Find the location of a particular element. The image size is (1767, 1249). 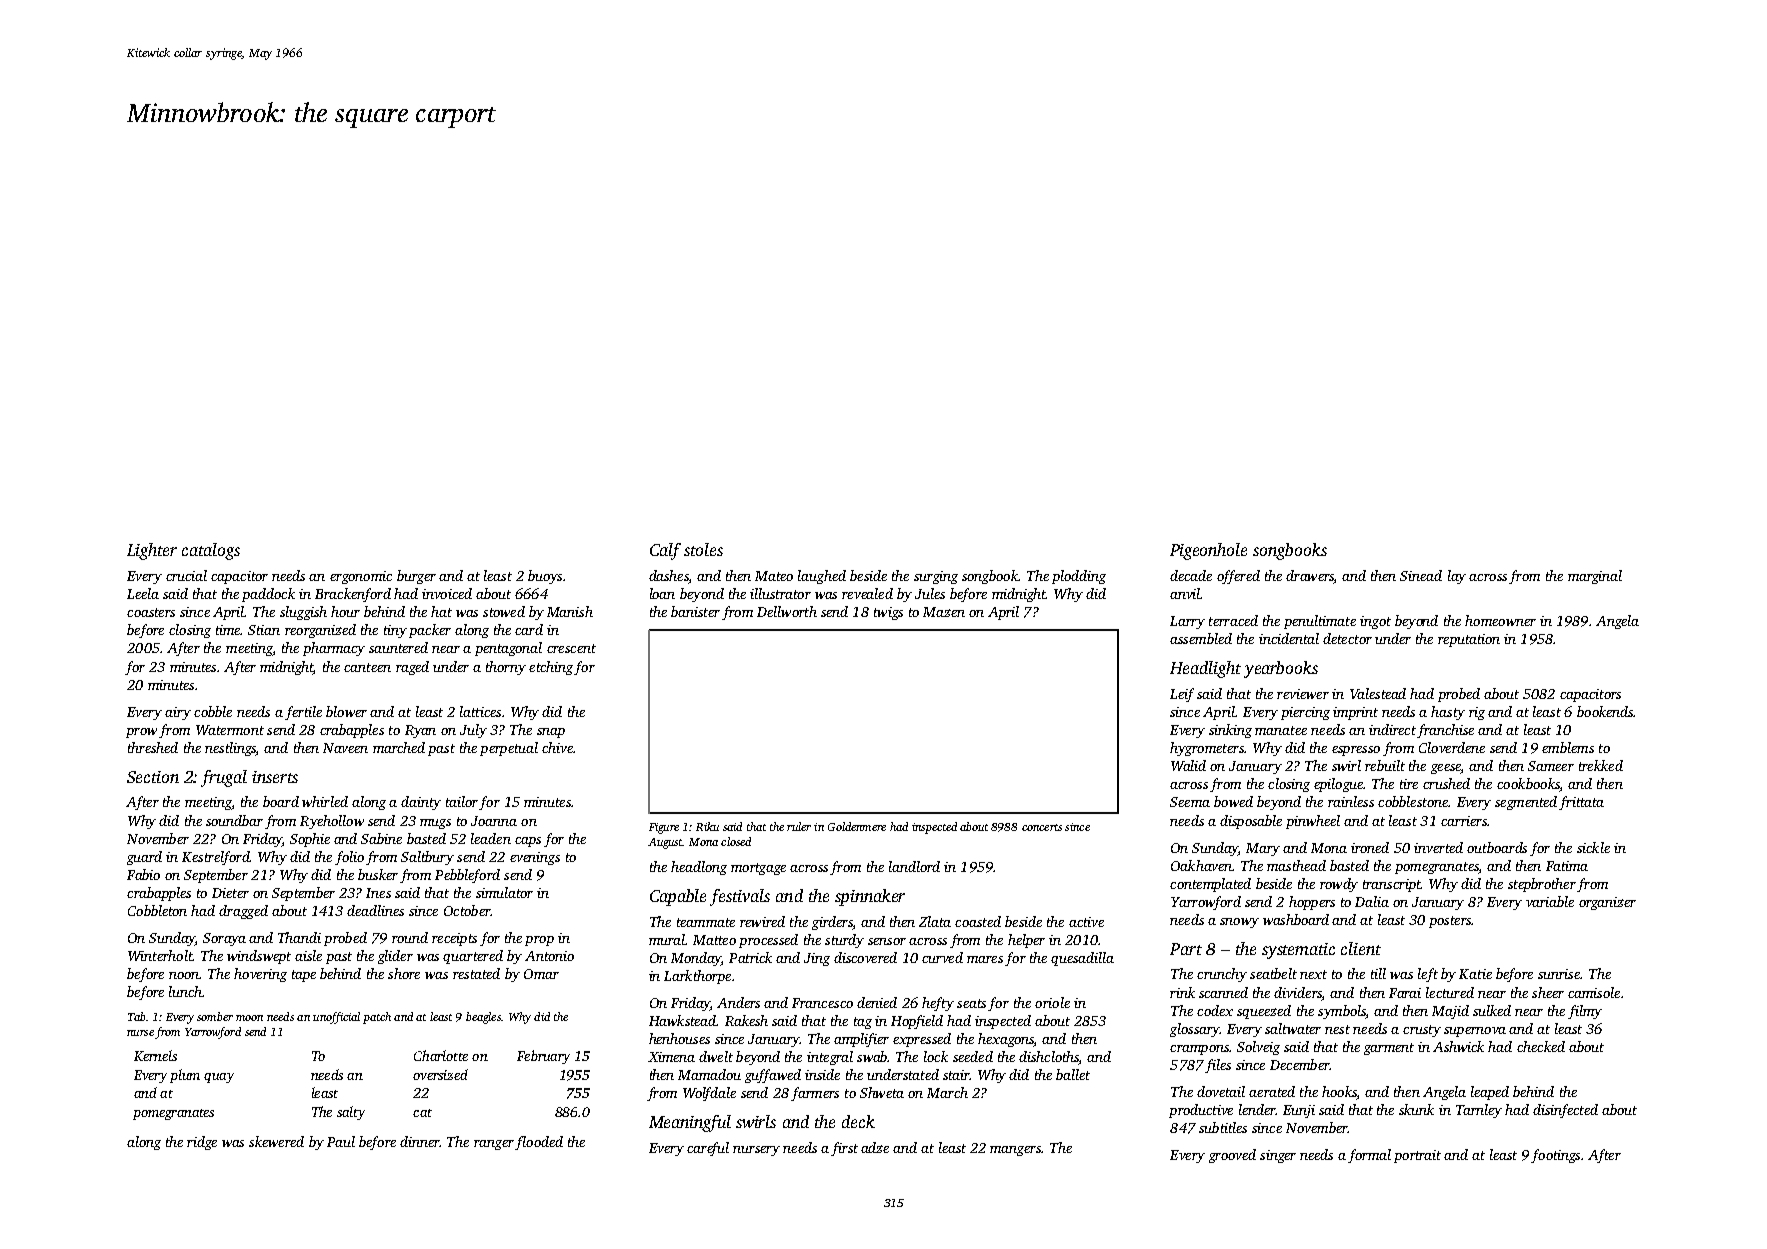

Sinead is located at coordinates (1421, 575).
